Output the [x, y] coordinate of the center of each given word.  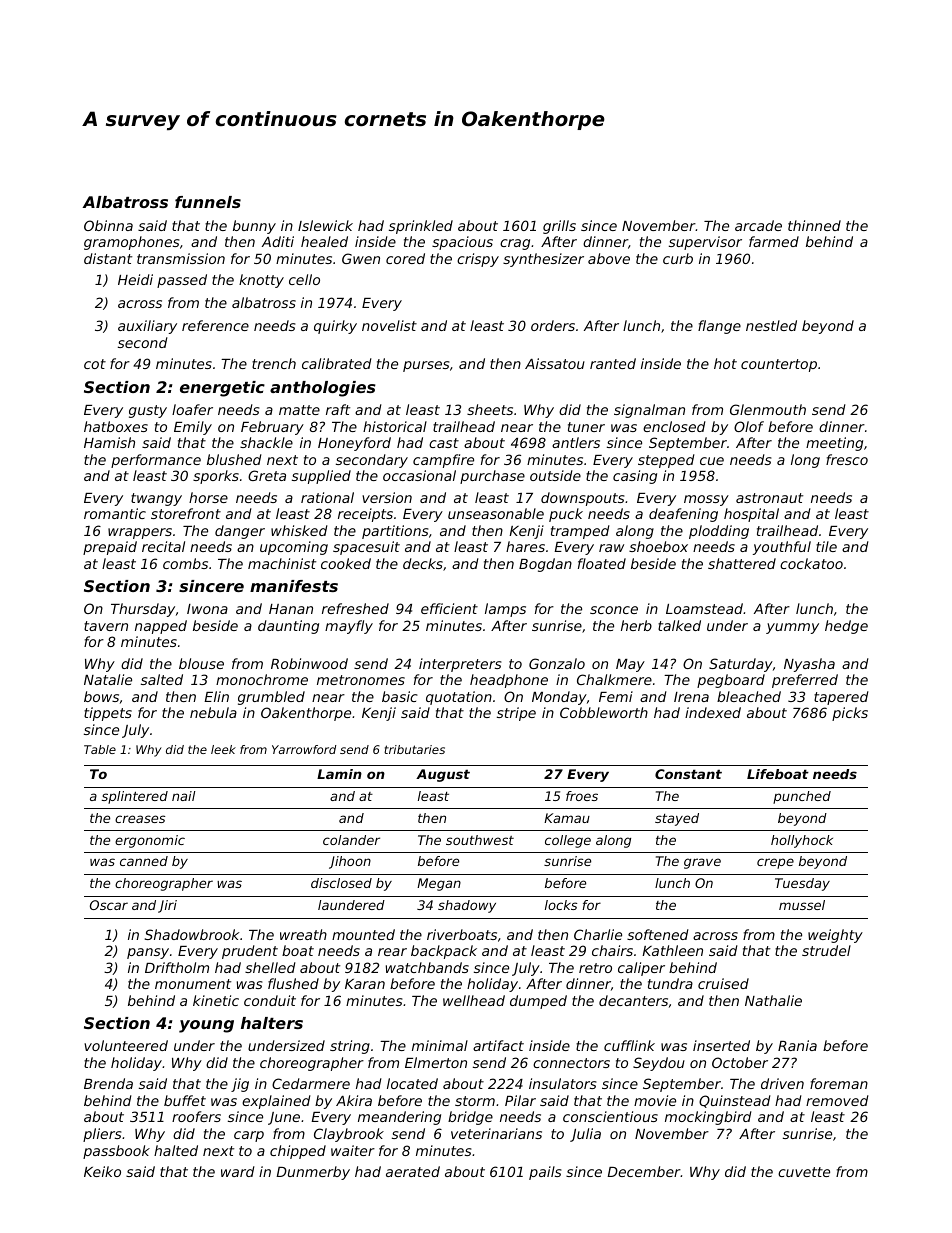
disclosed [341, 883]
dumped [538, 1002]
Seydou [659, 1064]
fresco [847, 459]
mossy [706, 500]
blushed [234, 459]
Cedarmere [311, 1083]
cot [95, 364]
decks [423, 563]
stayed [677, 819]
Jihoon [350, 862]
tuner [586, 427]
